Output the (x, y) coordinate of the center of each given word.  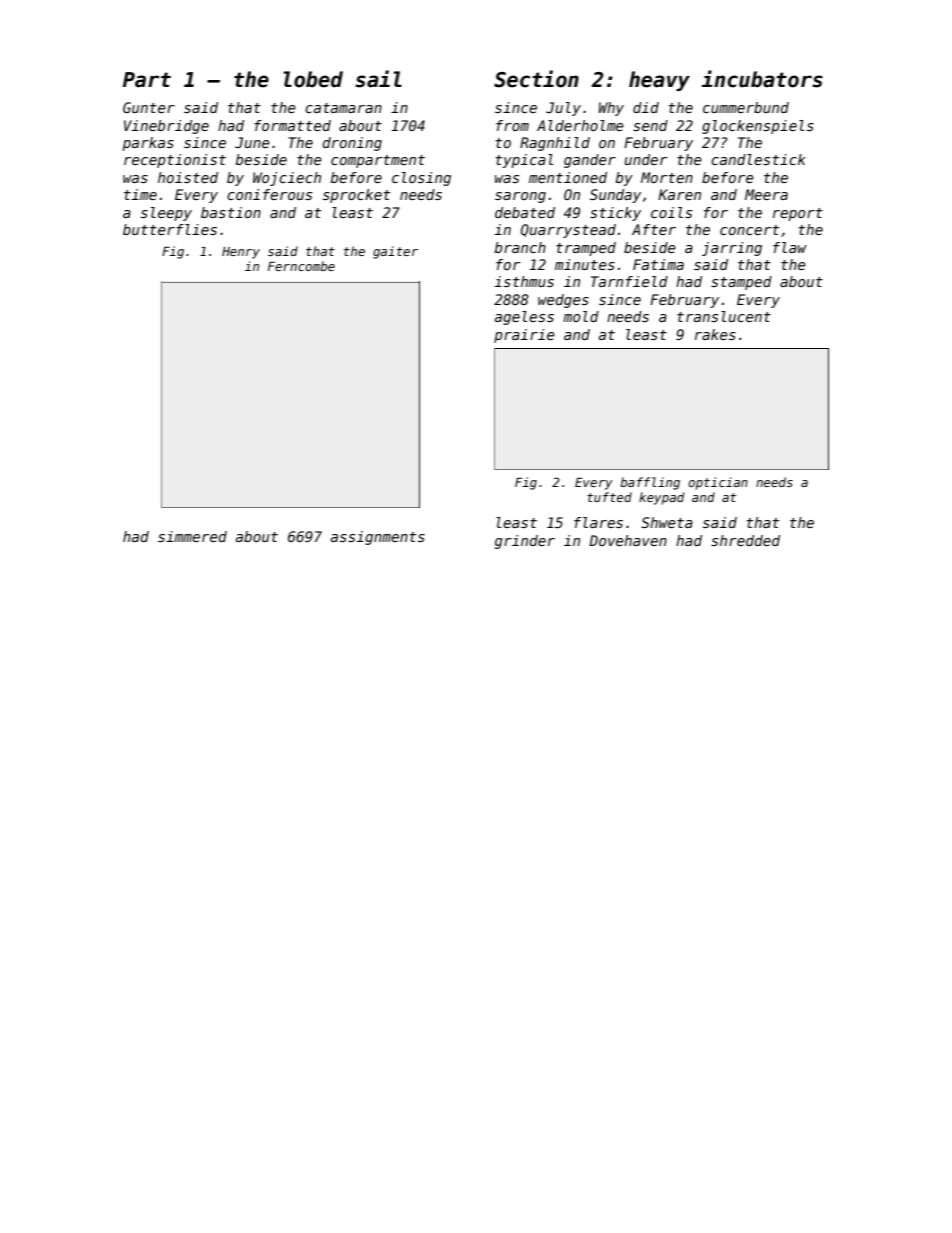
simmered (192, 536)
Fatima (658, 264)
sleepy (166, 214)
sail (378, 79)
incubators (762, 79)
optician (718, 483)
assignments (378, 538)
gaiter (395, 252)
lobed (313, 79)
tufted (609, 497)
